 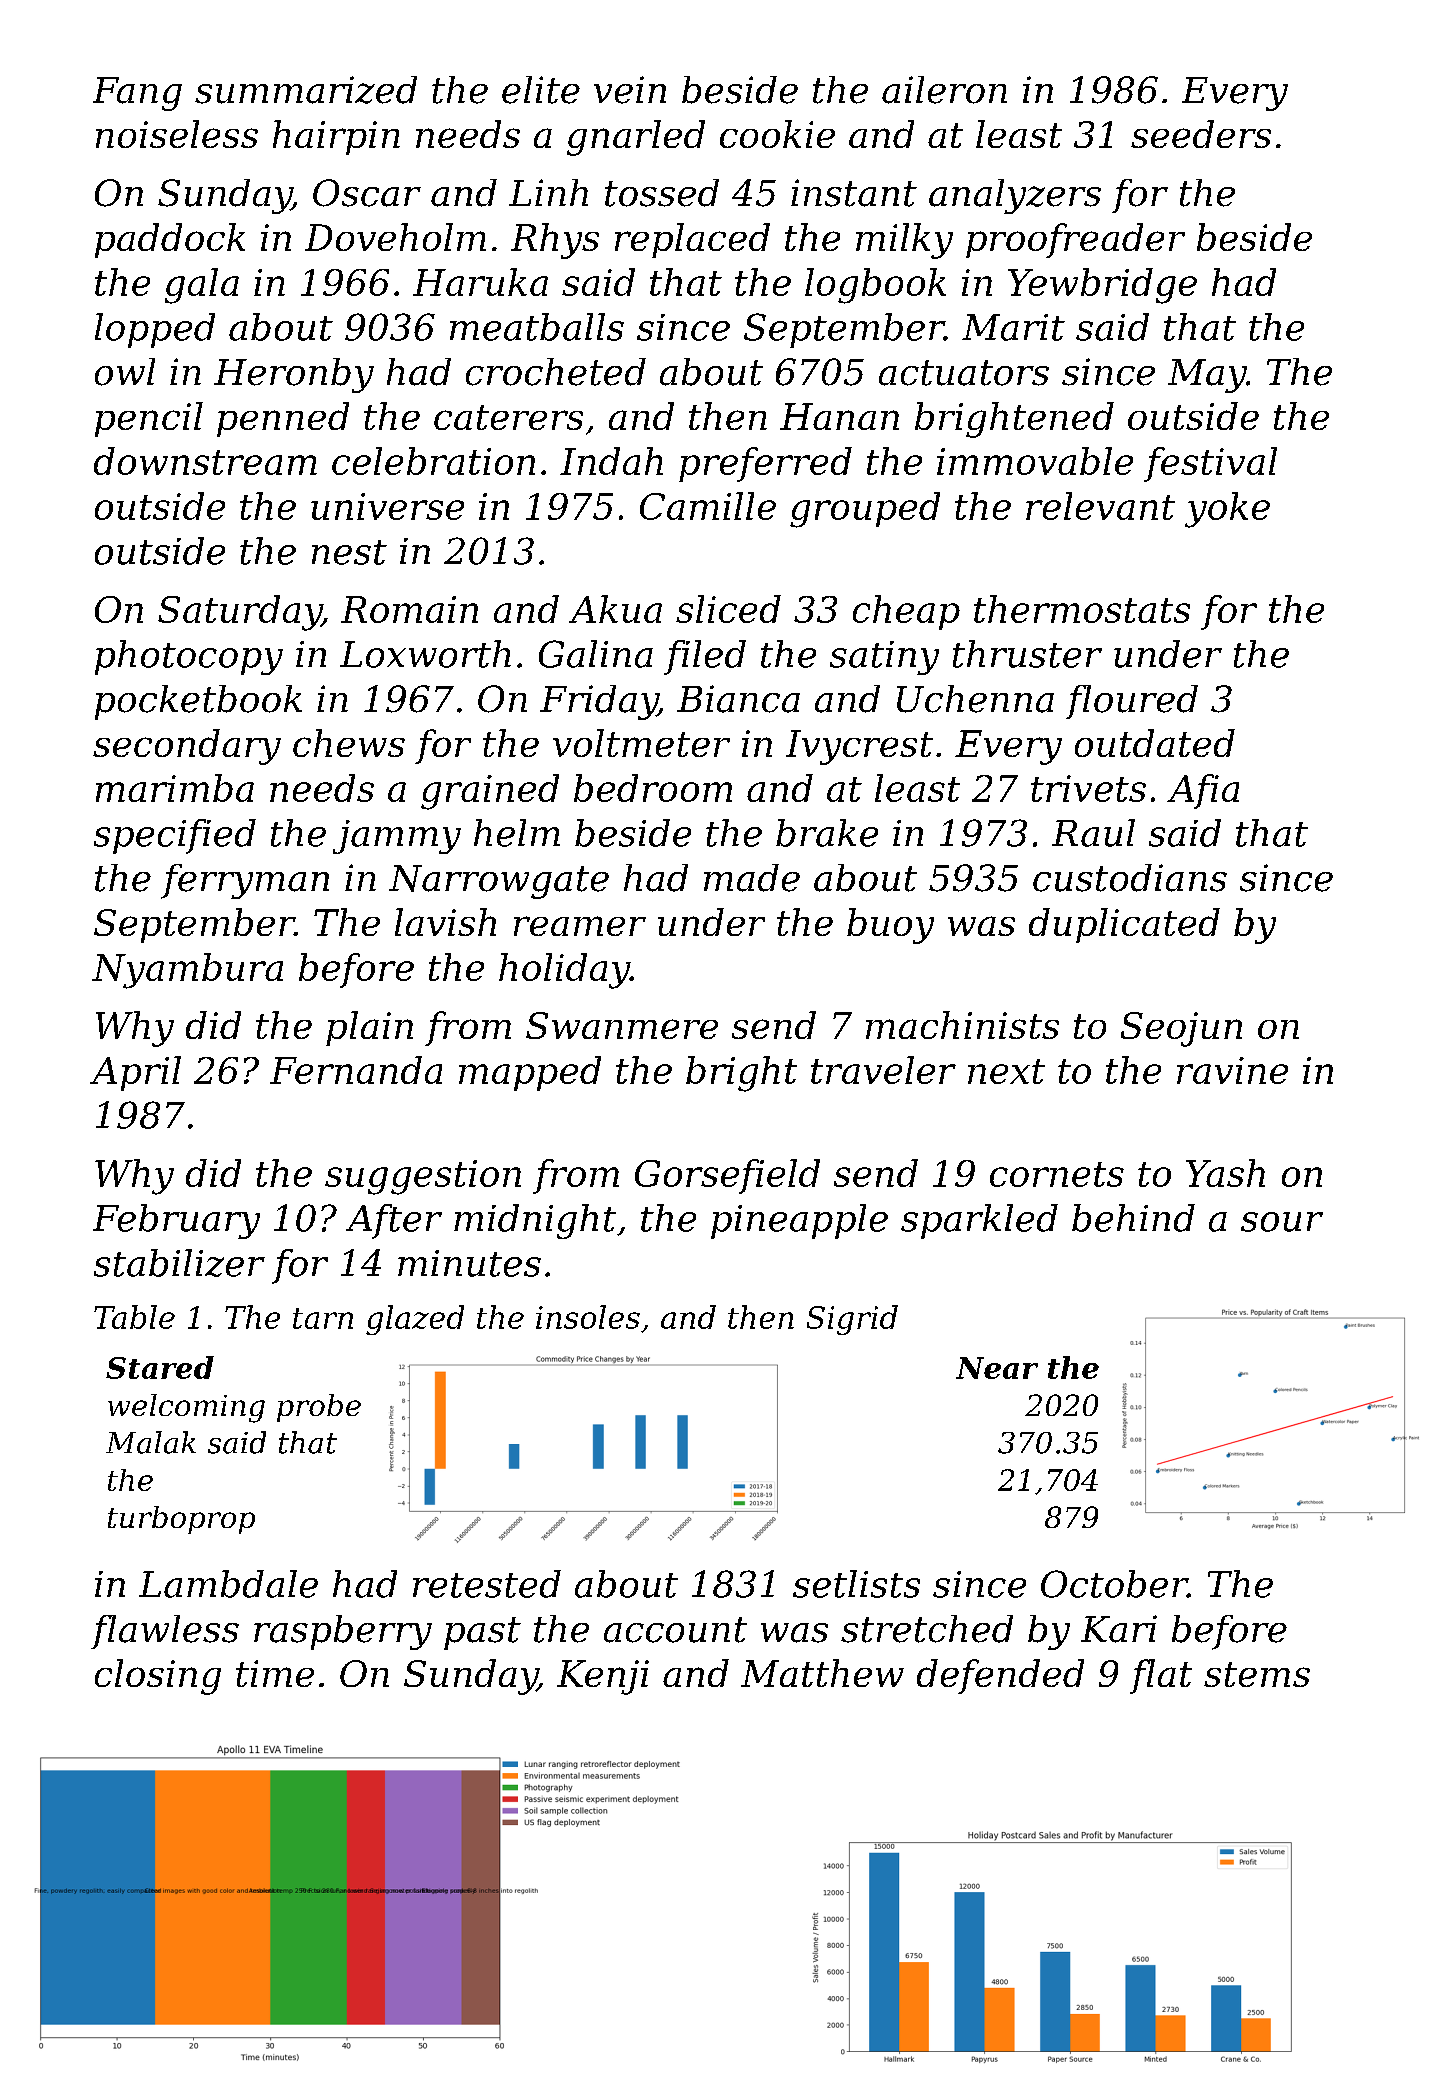 What do you see at coordinates (487, 1584) in the screenshot?
I see `retested` at bounding box center [487, 1584].
